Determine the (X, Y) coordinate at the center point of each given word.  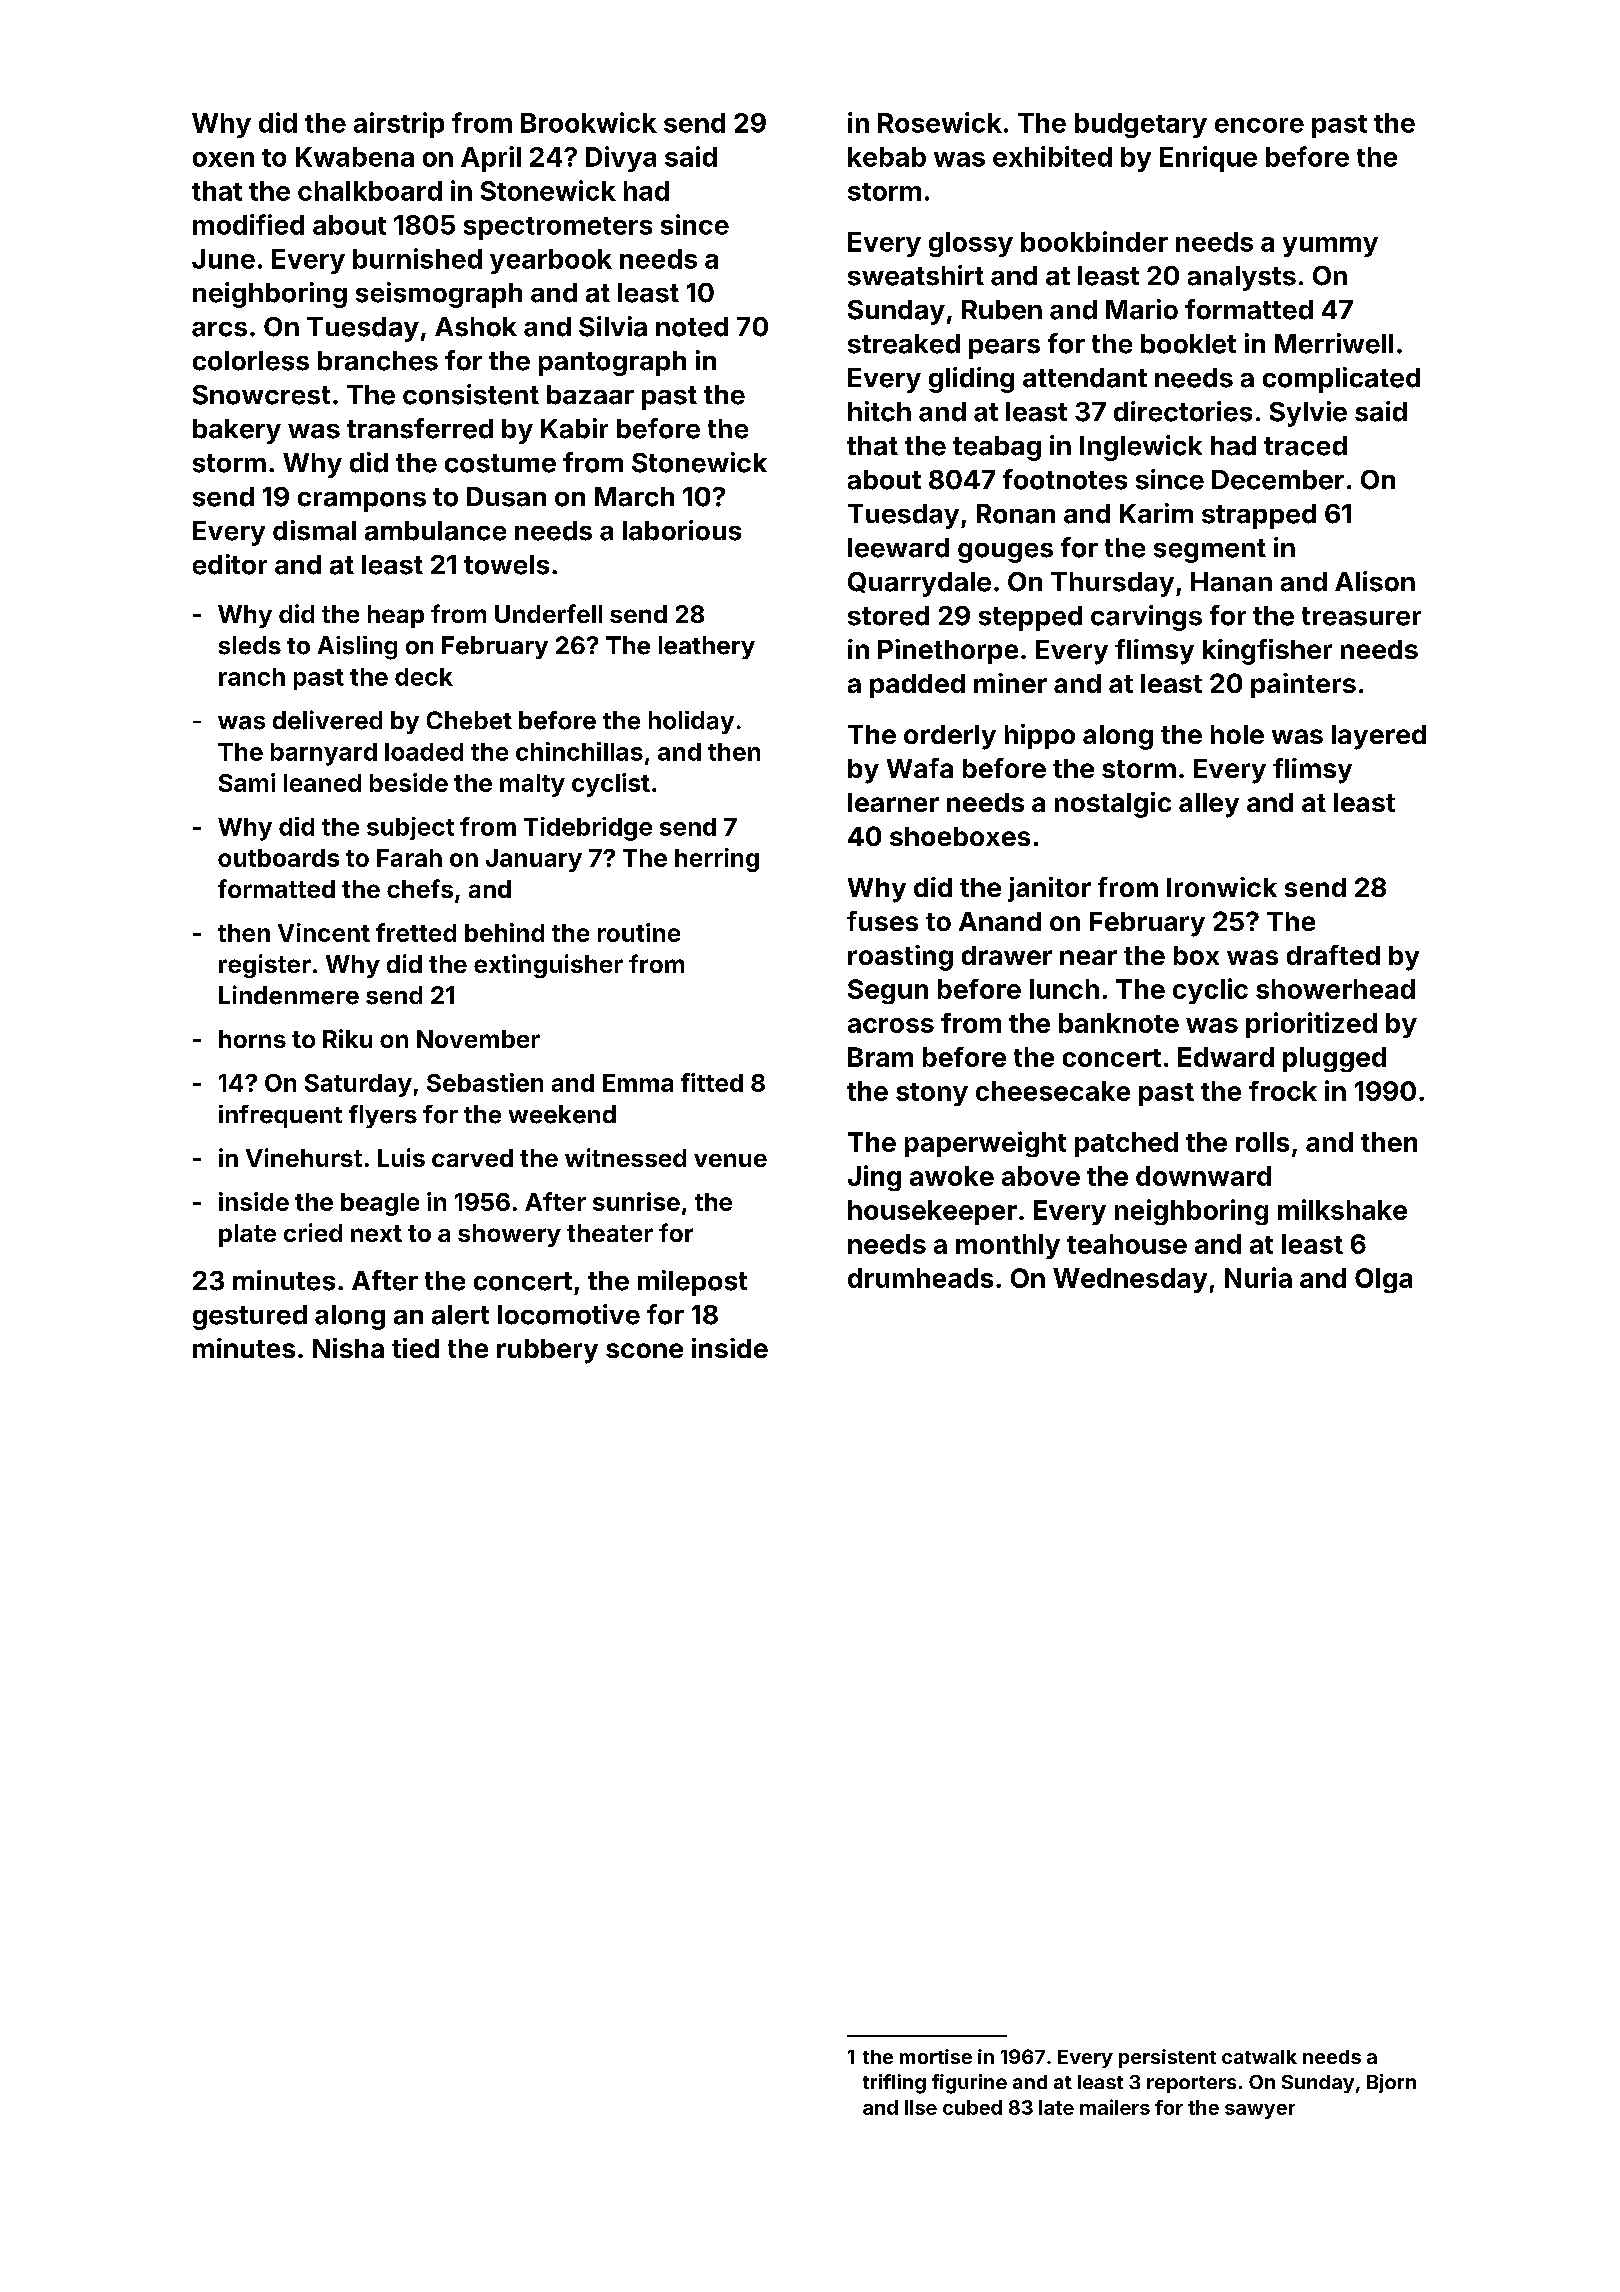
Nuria (1258, 1277)
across (891, 1025)
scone (644, 1350)
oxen (223, 159)
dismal (314, 530)
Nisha (348, 1348)
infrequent (280, 1116)
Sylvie (1308, 414)
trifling (894, 2084)
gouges (1005, 553)
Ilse (921, 2107)
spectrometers (558, 228)
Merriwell (1334, 343)
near (1088, 957)
